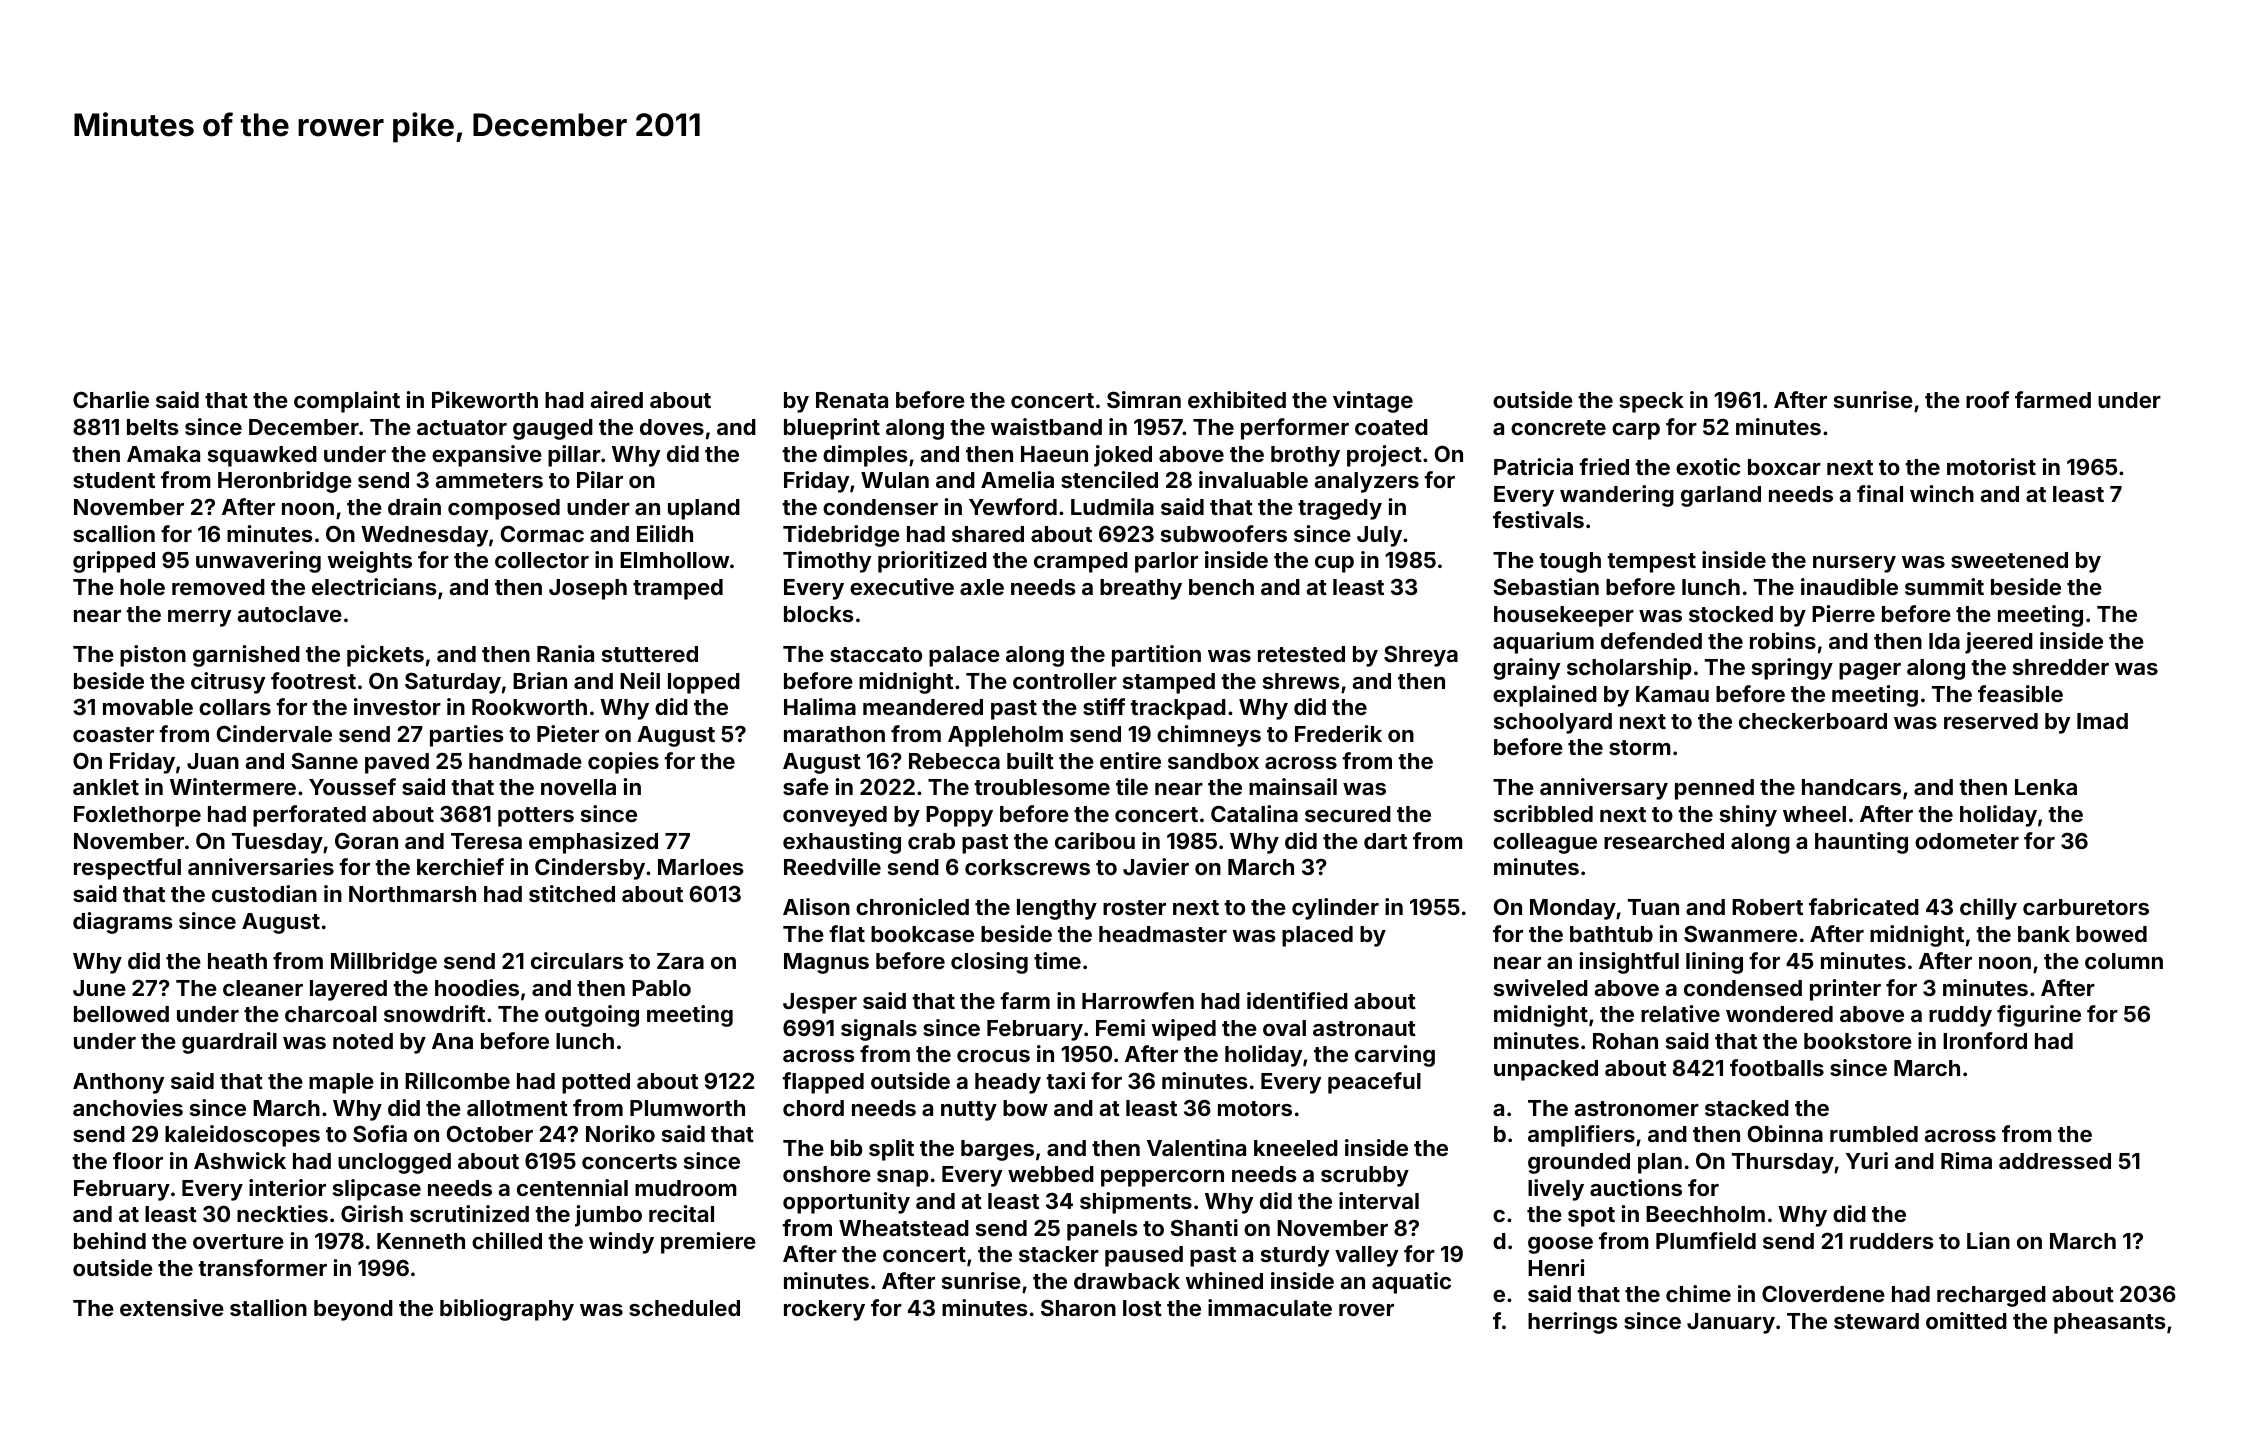 The height and width of the image is (1456, 2251). I want to click on beyond, so click(353, 1310).
